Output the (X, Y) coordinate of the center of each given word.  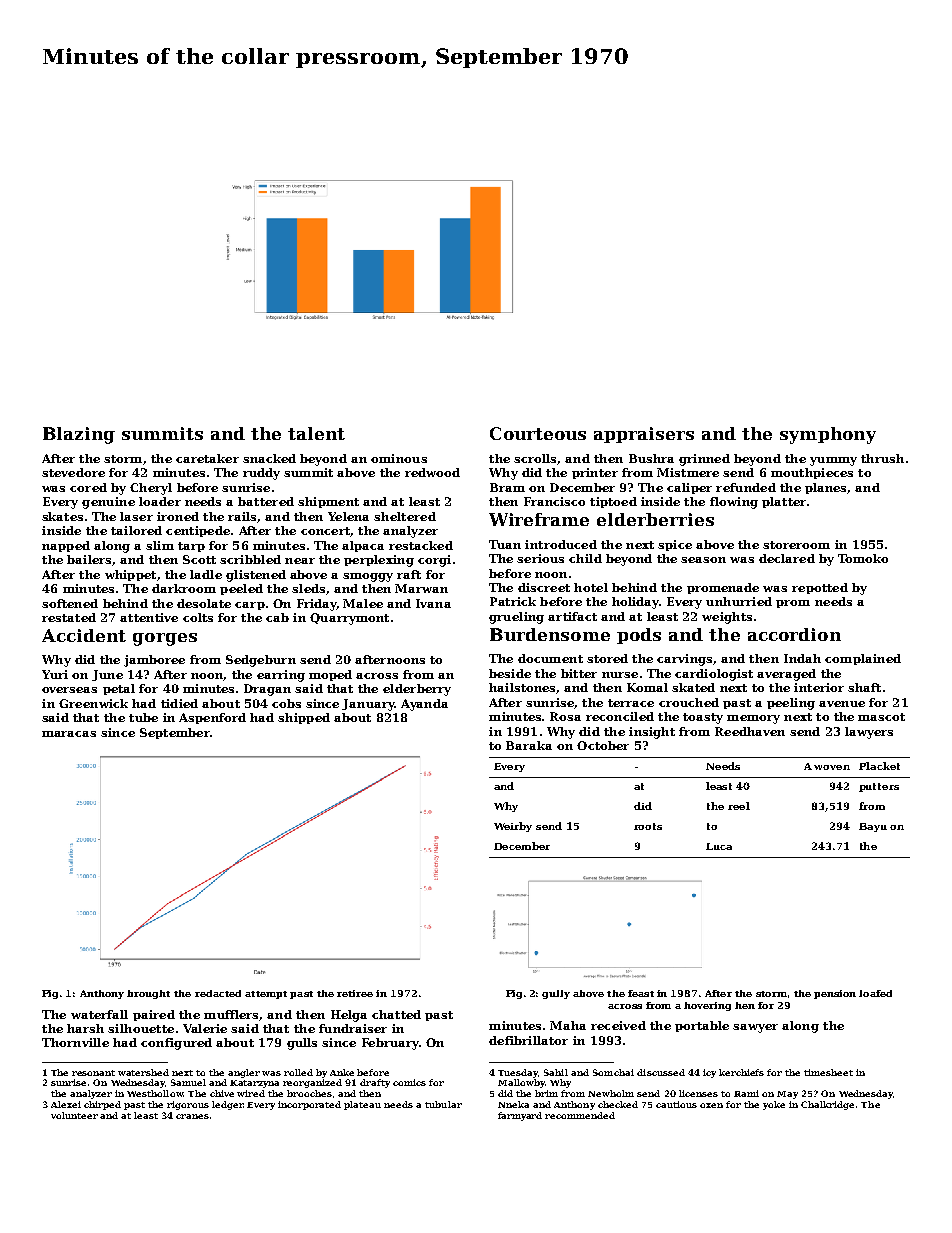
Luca (719, 846)
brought (148, 994)
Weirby (513, 827)
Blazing (79, 435)
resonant (93, 1073)
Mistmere (688, 472)
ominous (399, 458)
